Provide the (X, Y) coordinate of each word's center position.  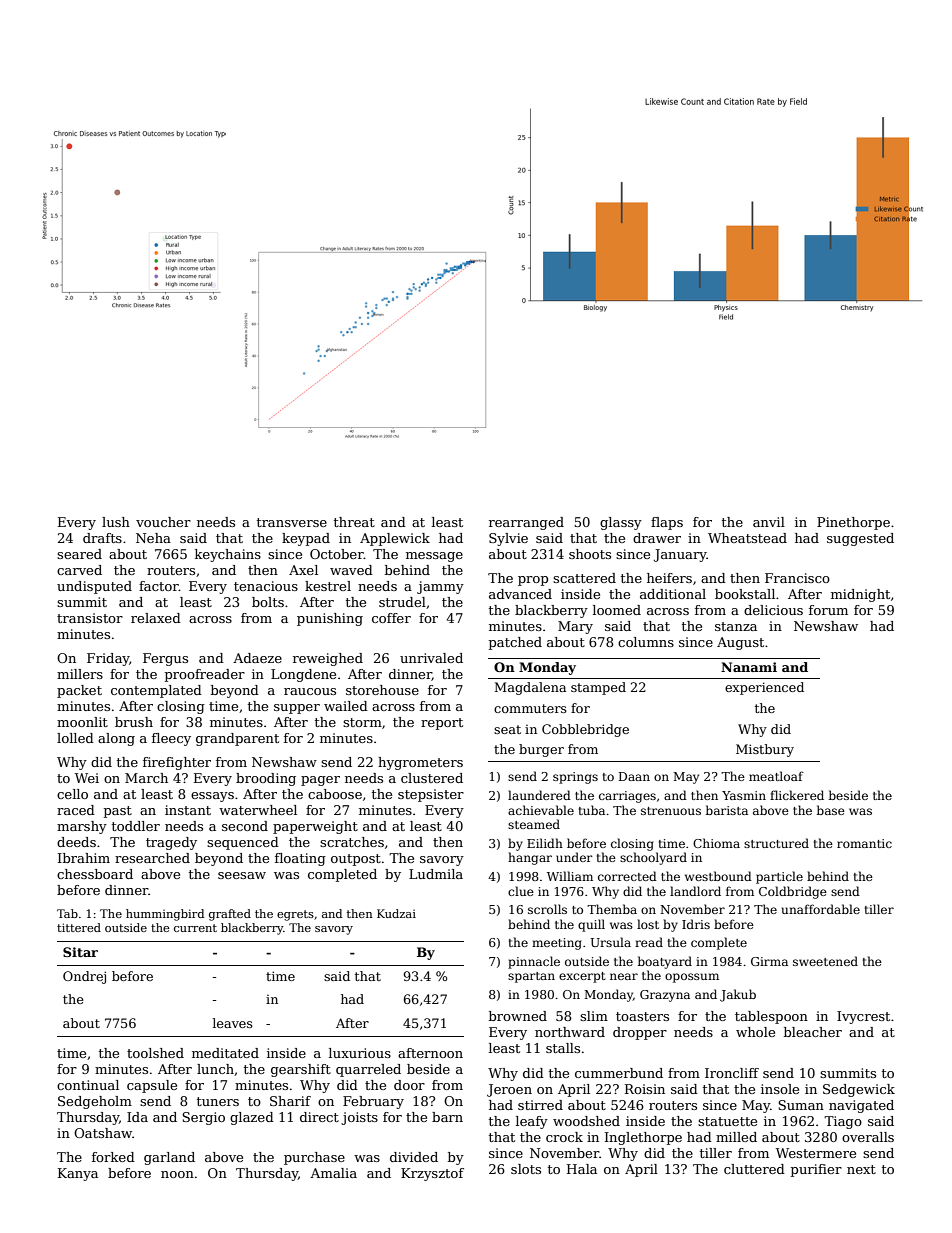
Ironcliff (732, 1073)
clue (521, 891)
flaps (667, 523)
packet (79, 691)
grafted (230, 915)
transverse (292, 522)
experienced (764, 688)
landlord (695, 891)
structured (776, 843)
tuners (218, 1101)
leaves (233, 1023)
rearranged (526, 523)
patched (515, 643)
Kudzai (396, 913)
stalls (563, 1048)
